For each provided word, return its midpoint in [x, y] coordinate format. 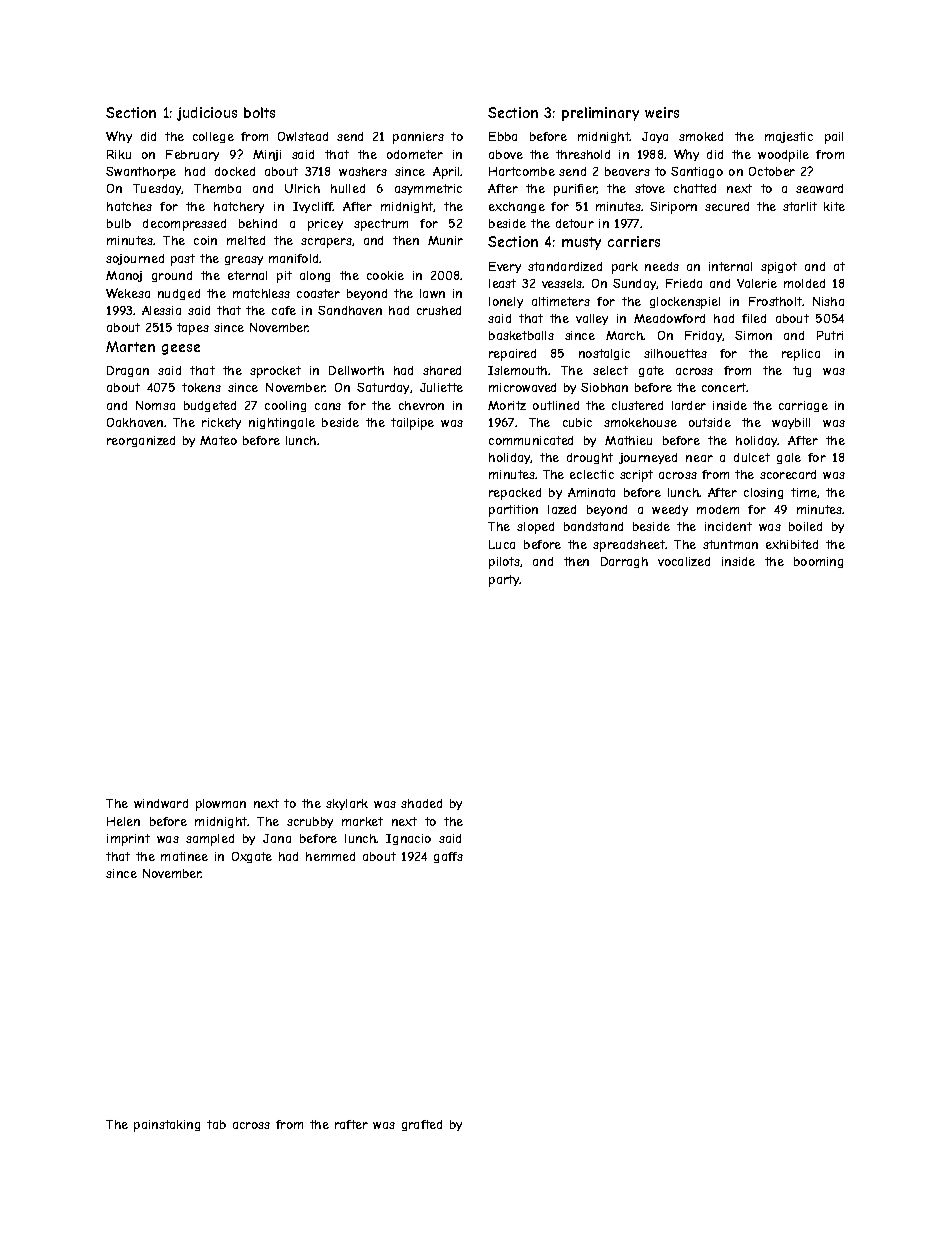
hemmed [330, 856]
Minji [267, 155]
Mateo [218, 440]
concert [724, 387]
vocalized [684, 561]
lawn [432, 293]
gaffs [448, 857]
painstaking [167, 1126]
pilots [504, 563]
